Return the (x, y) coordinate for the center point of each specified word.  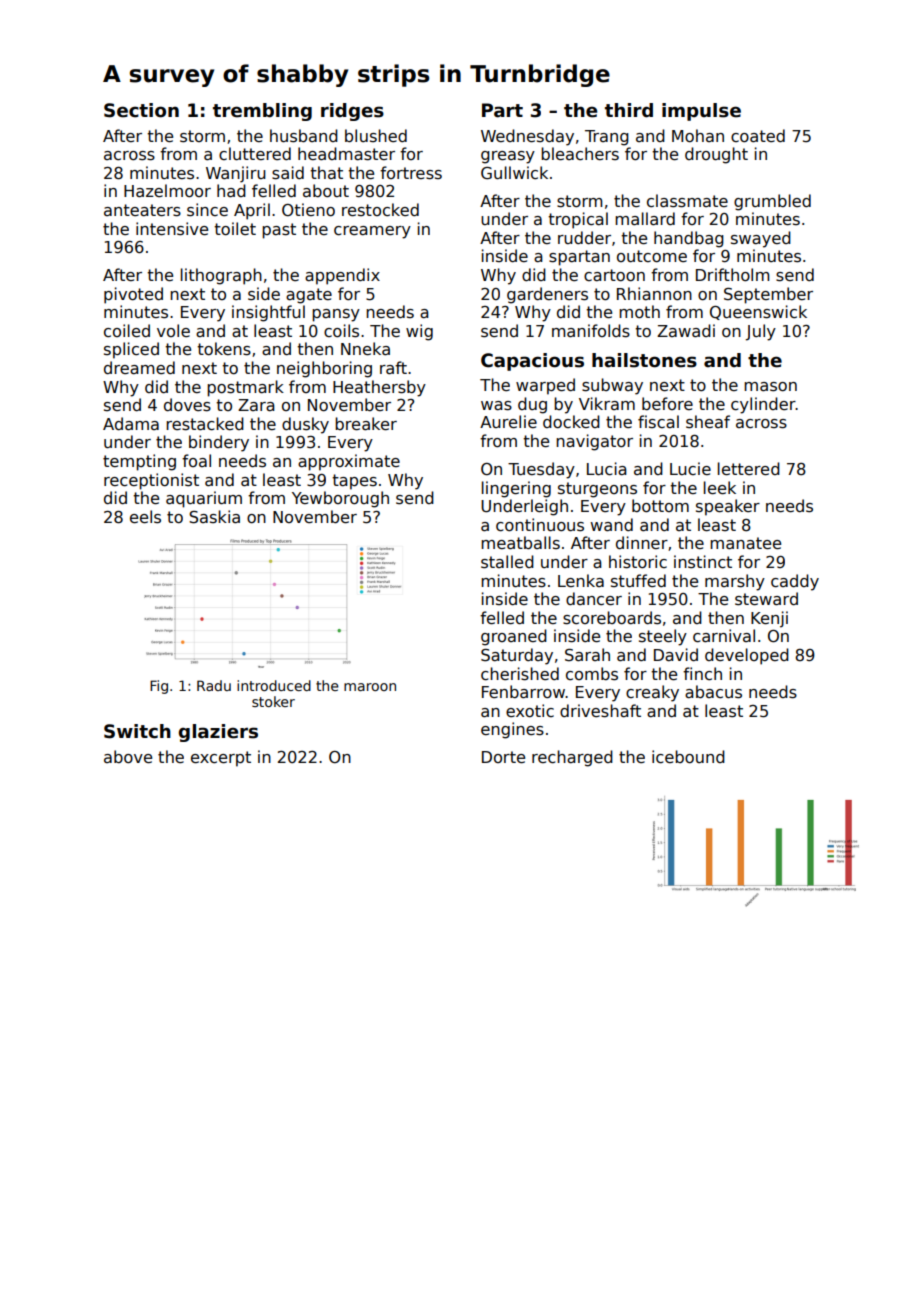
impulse (701, 112)
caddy (795, 582)
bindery (219, 443)
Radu (214, 685)
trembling (262, 112)
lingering (516, 489)
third (629, 110)
